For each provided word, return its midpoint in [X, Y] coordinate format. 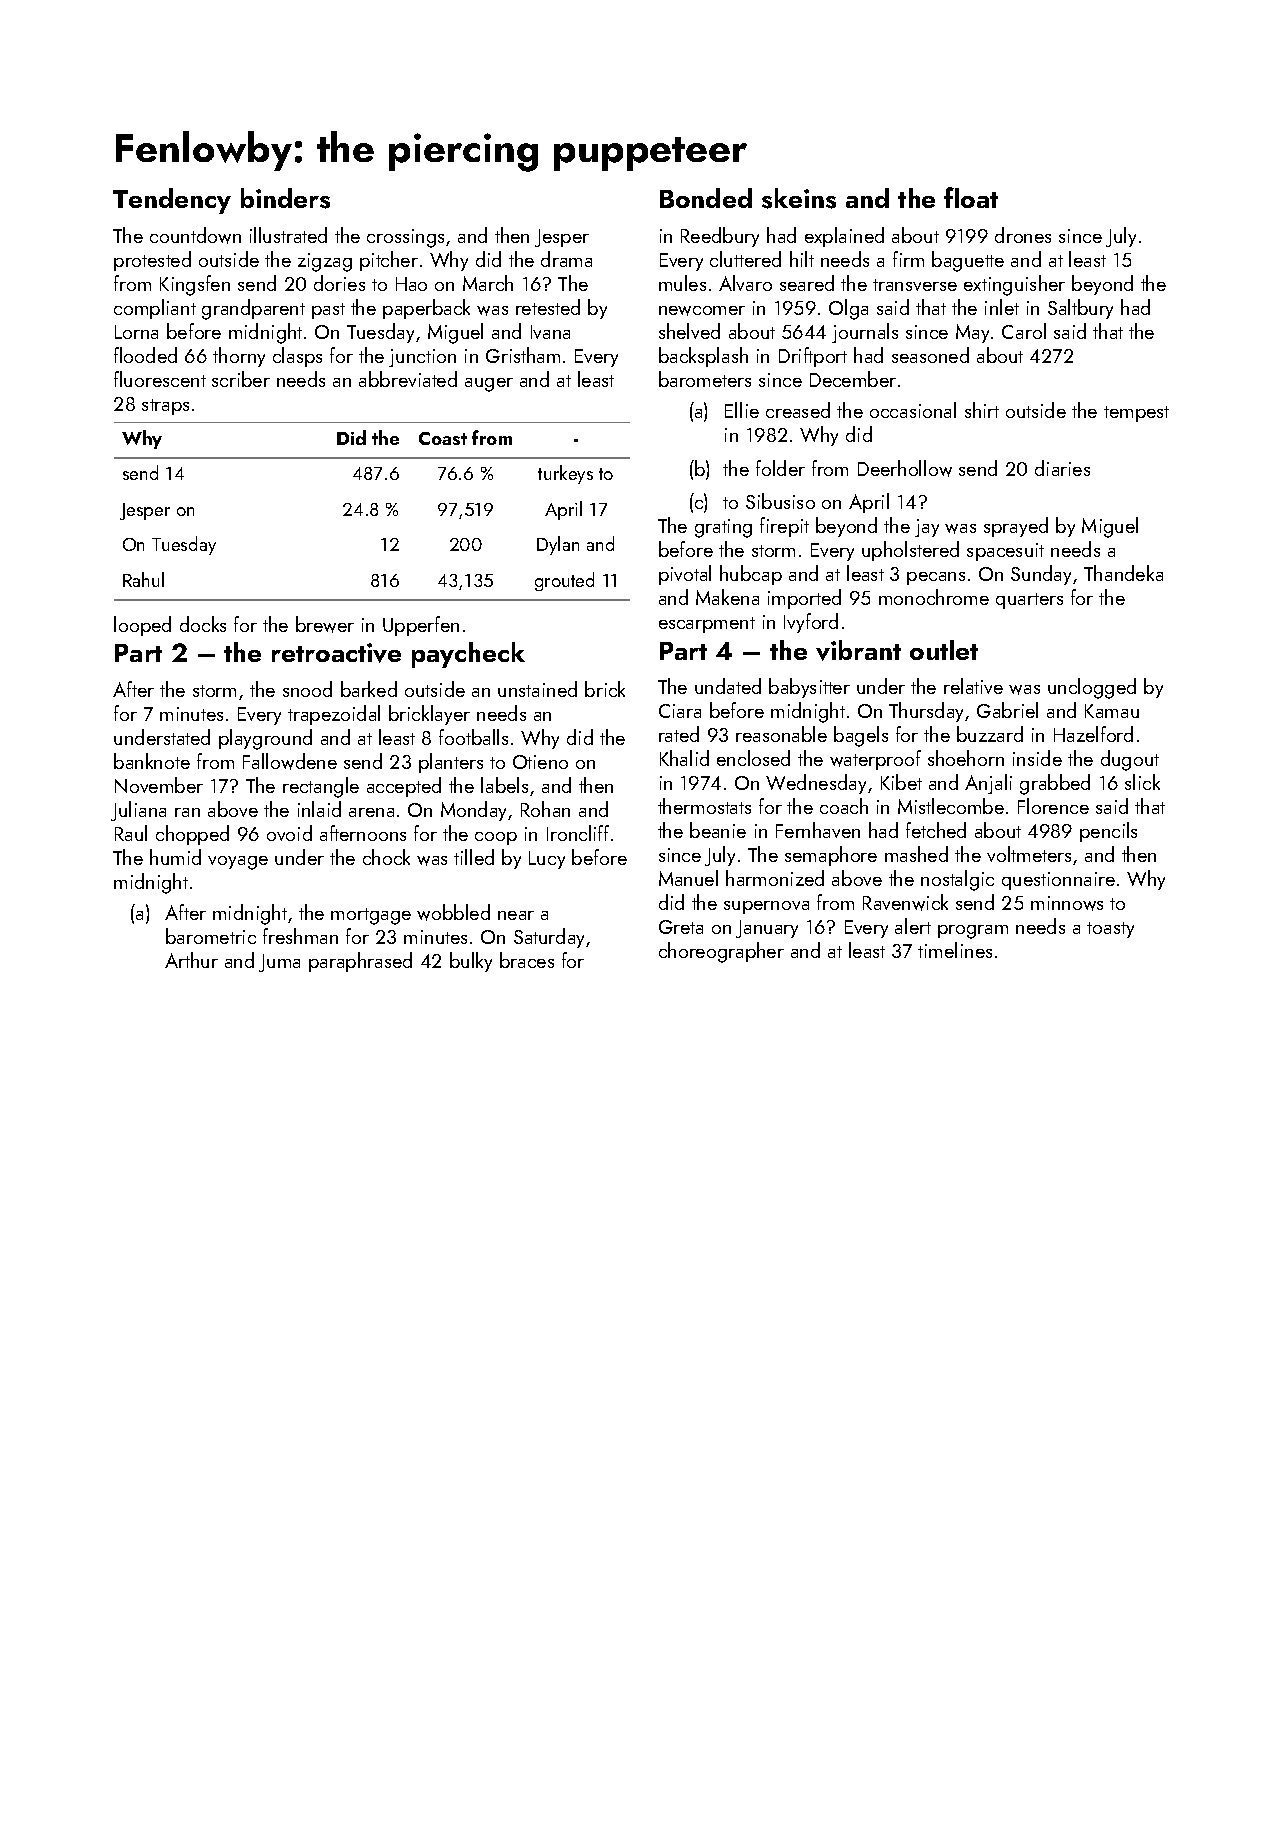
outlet [944, 650]
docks [203, 624]
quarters [1029, 601]
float [971, 197]
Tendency [172, 201]
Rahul [143, 579]
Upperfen [421, 626]
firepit [784, 527]
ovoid [289, 833]
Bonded [706, 198]
